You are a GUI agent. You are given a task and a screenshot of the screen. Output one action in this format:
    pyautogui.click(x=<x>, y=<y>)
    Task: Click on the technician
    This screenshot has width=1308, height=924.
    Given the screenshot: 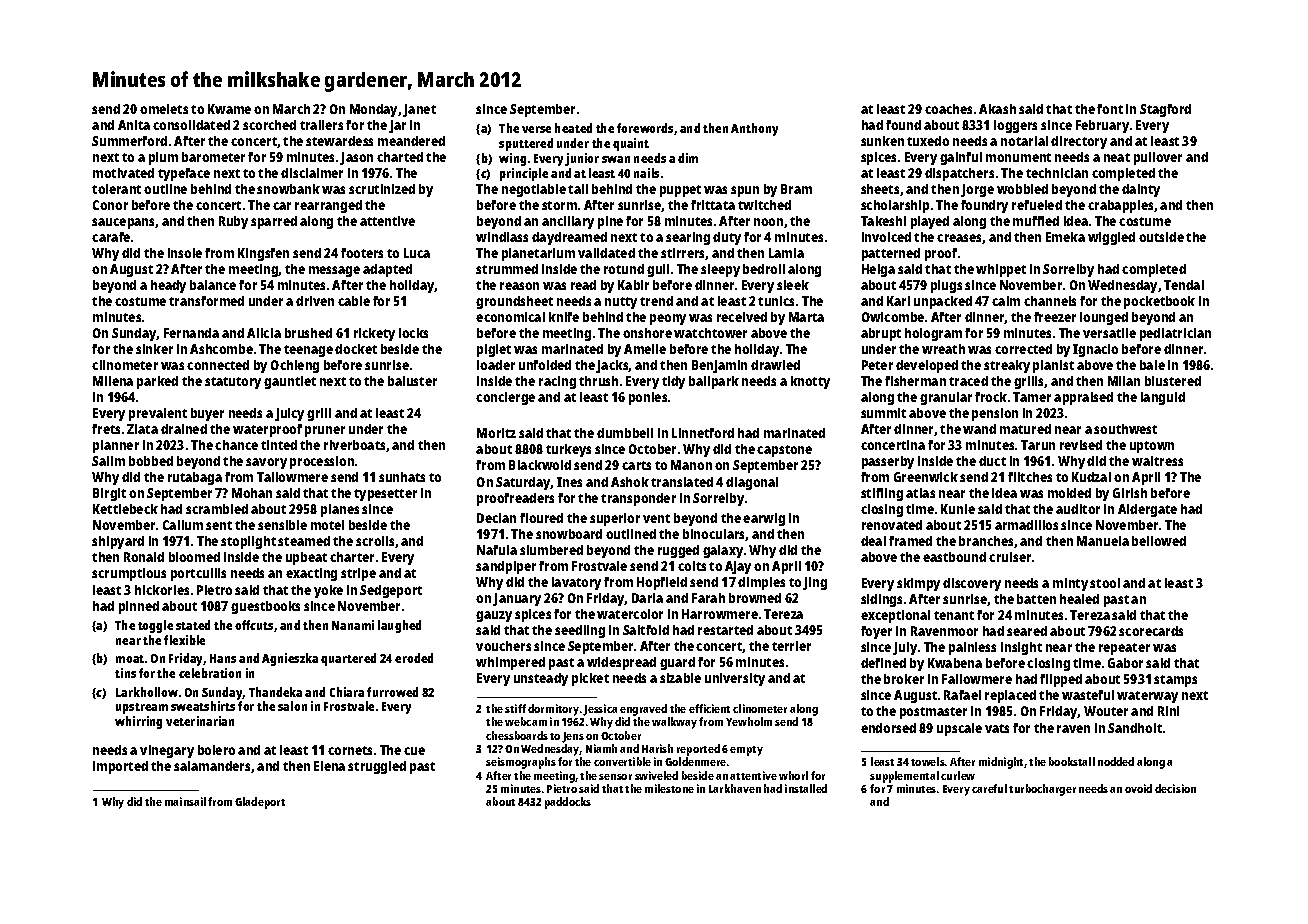 What is the action you would take?
    pyautogui.click(x=1057, y=173)
